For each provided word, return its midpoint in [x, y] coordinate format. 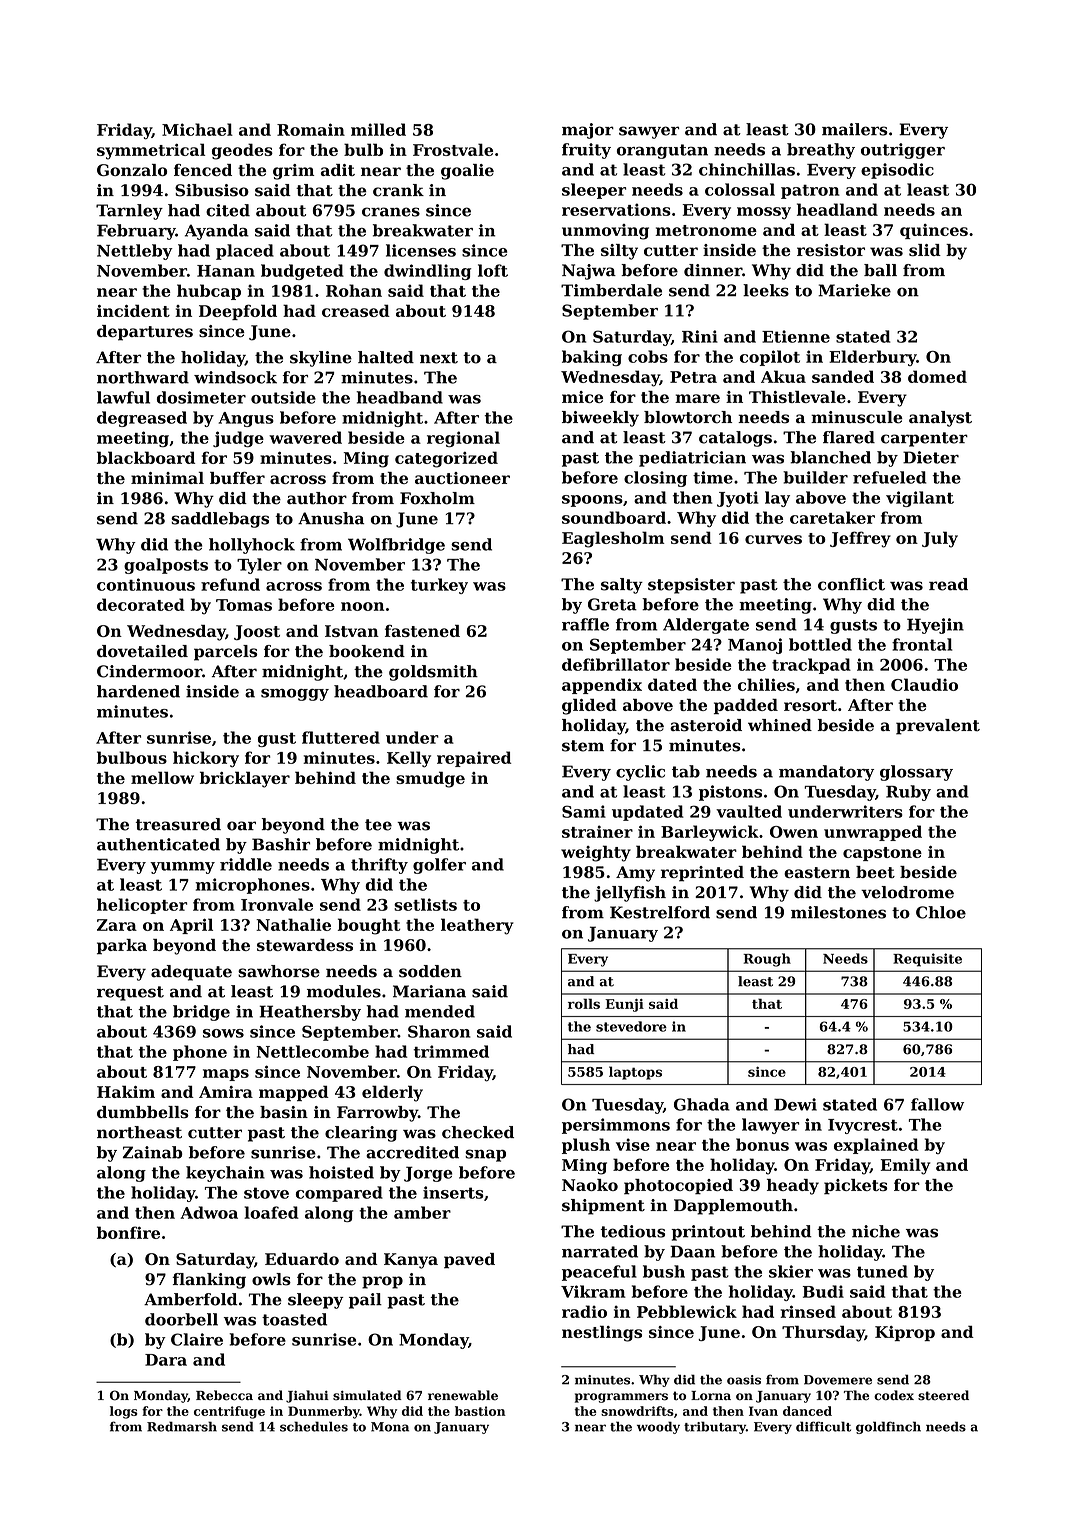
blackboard [146, 457]
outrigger [903, 151]
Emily [905, 1166]
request [130, 993]
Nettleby [135, 252]
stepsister [691, 586]
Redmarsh [182, 1426]
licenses [421, 250]
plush [586, 1146]
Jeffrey [860, 539]
